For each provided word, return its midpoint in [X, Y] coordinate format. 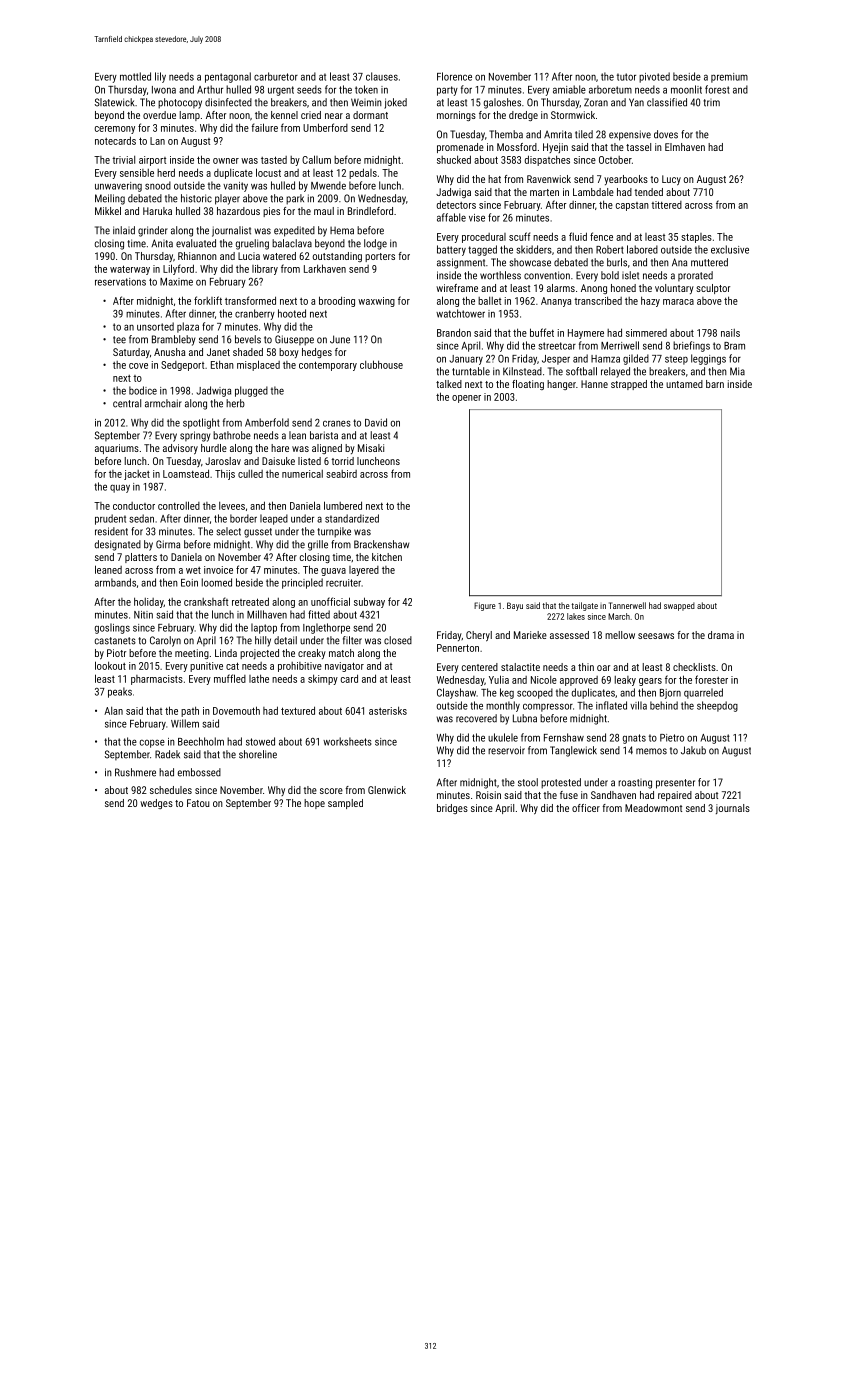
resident [111, 531]
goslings [112, 628]
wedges [156, 804]
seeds [309, 89]
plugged [251, 391]
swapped [679, 606]
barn [715, 384]
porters [380, 257]
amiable [569, 89]
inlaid [124, 230]
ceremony [115, 130]
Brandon [454, 332]
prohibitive [300, 667]
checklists [694, 667]
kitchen [387, 557]
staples [696, 238]
